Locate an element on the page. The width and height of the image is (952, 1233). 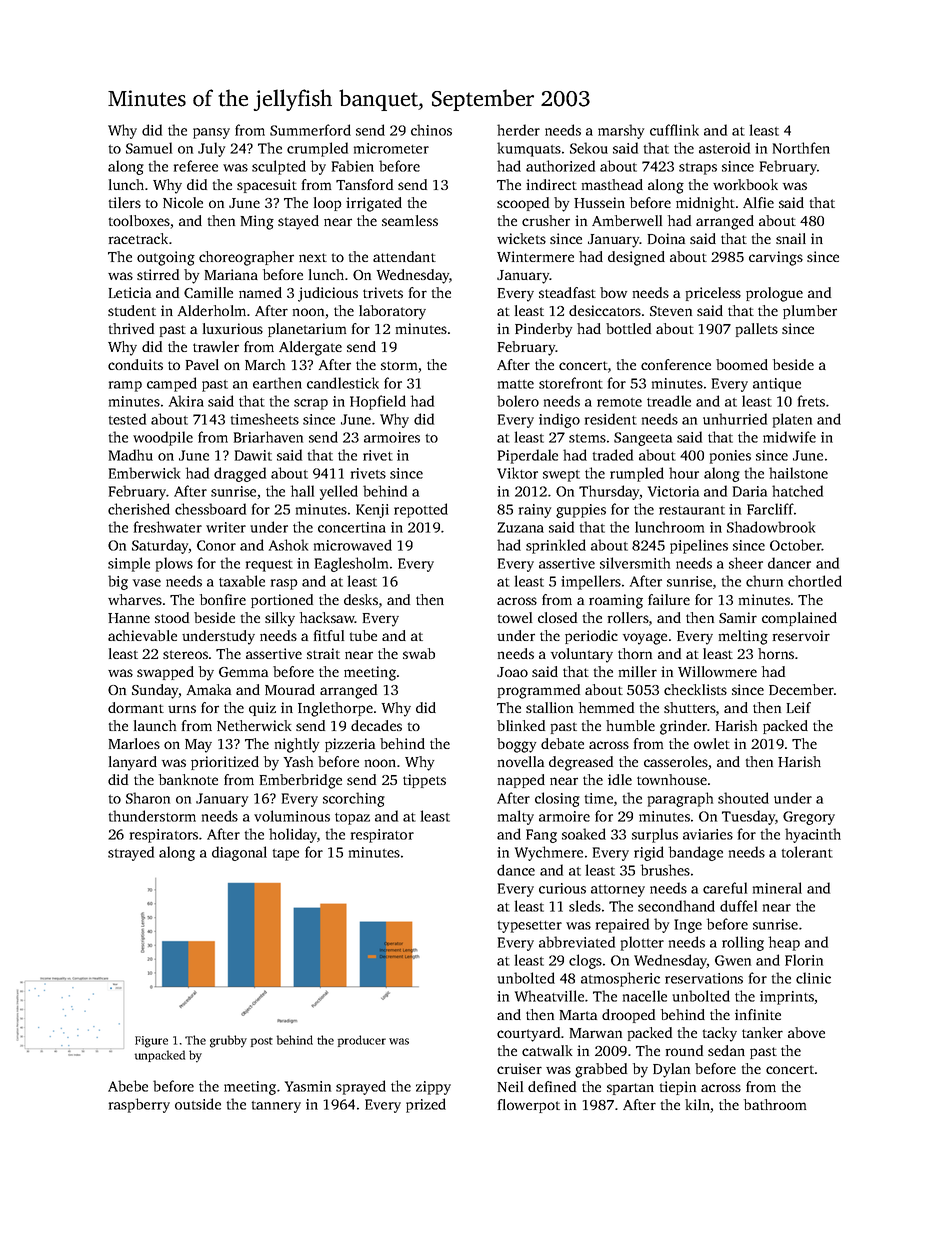
swept is located at coordinates (561, 476).
